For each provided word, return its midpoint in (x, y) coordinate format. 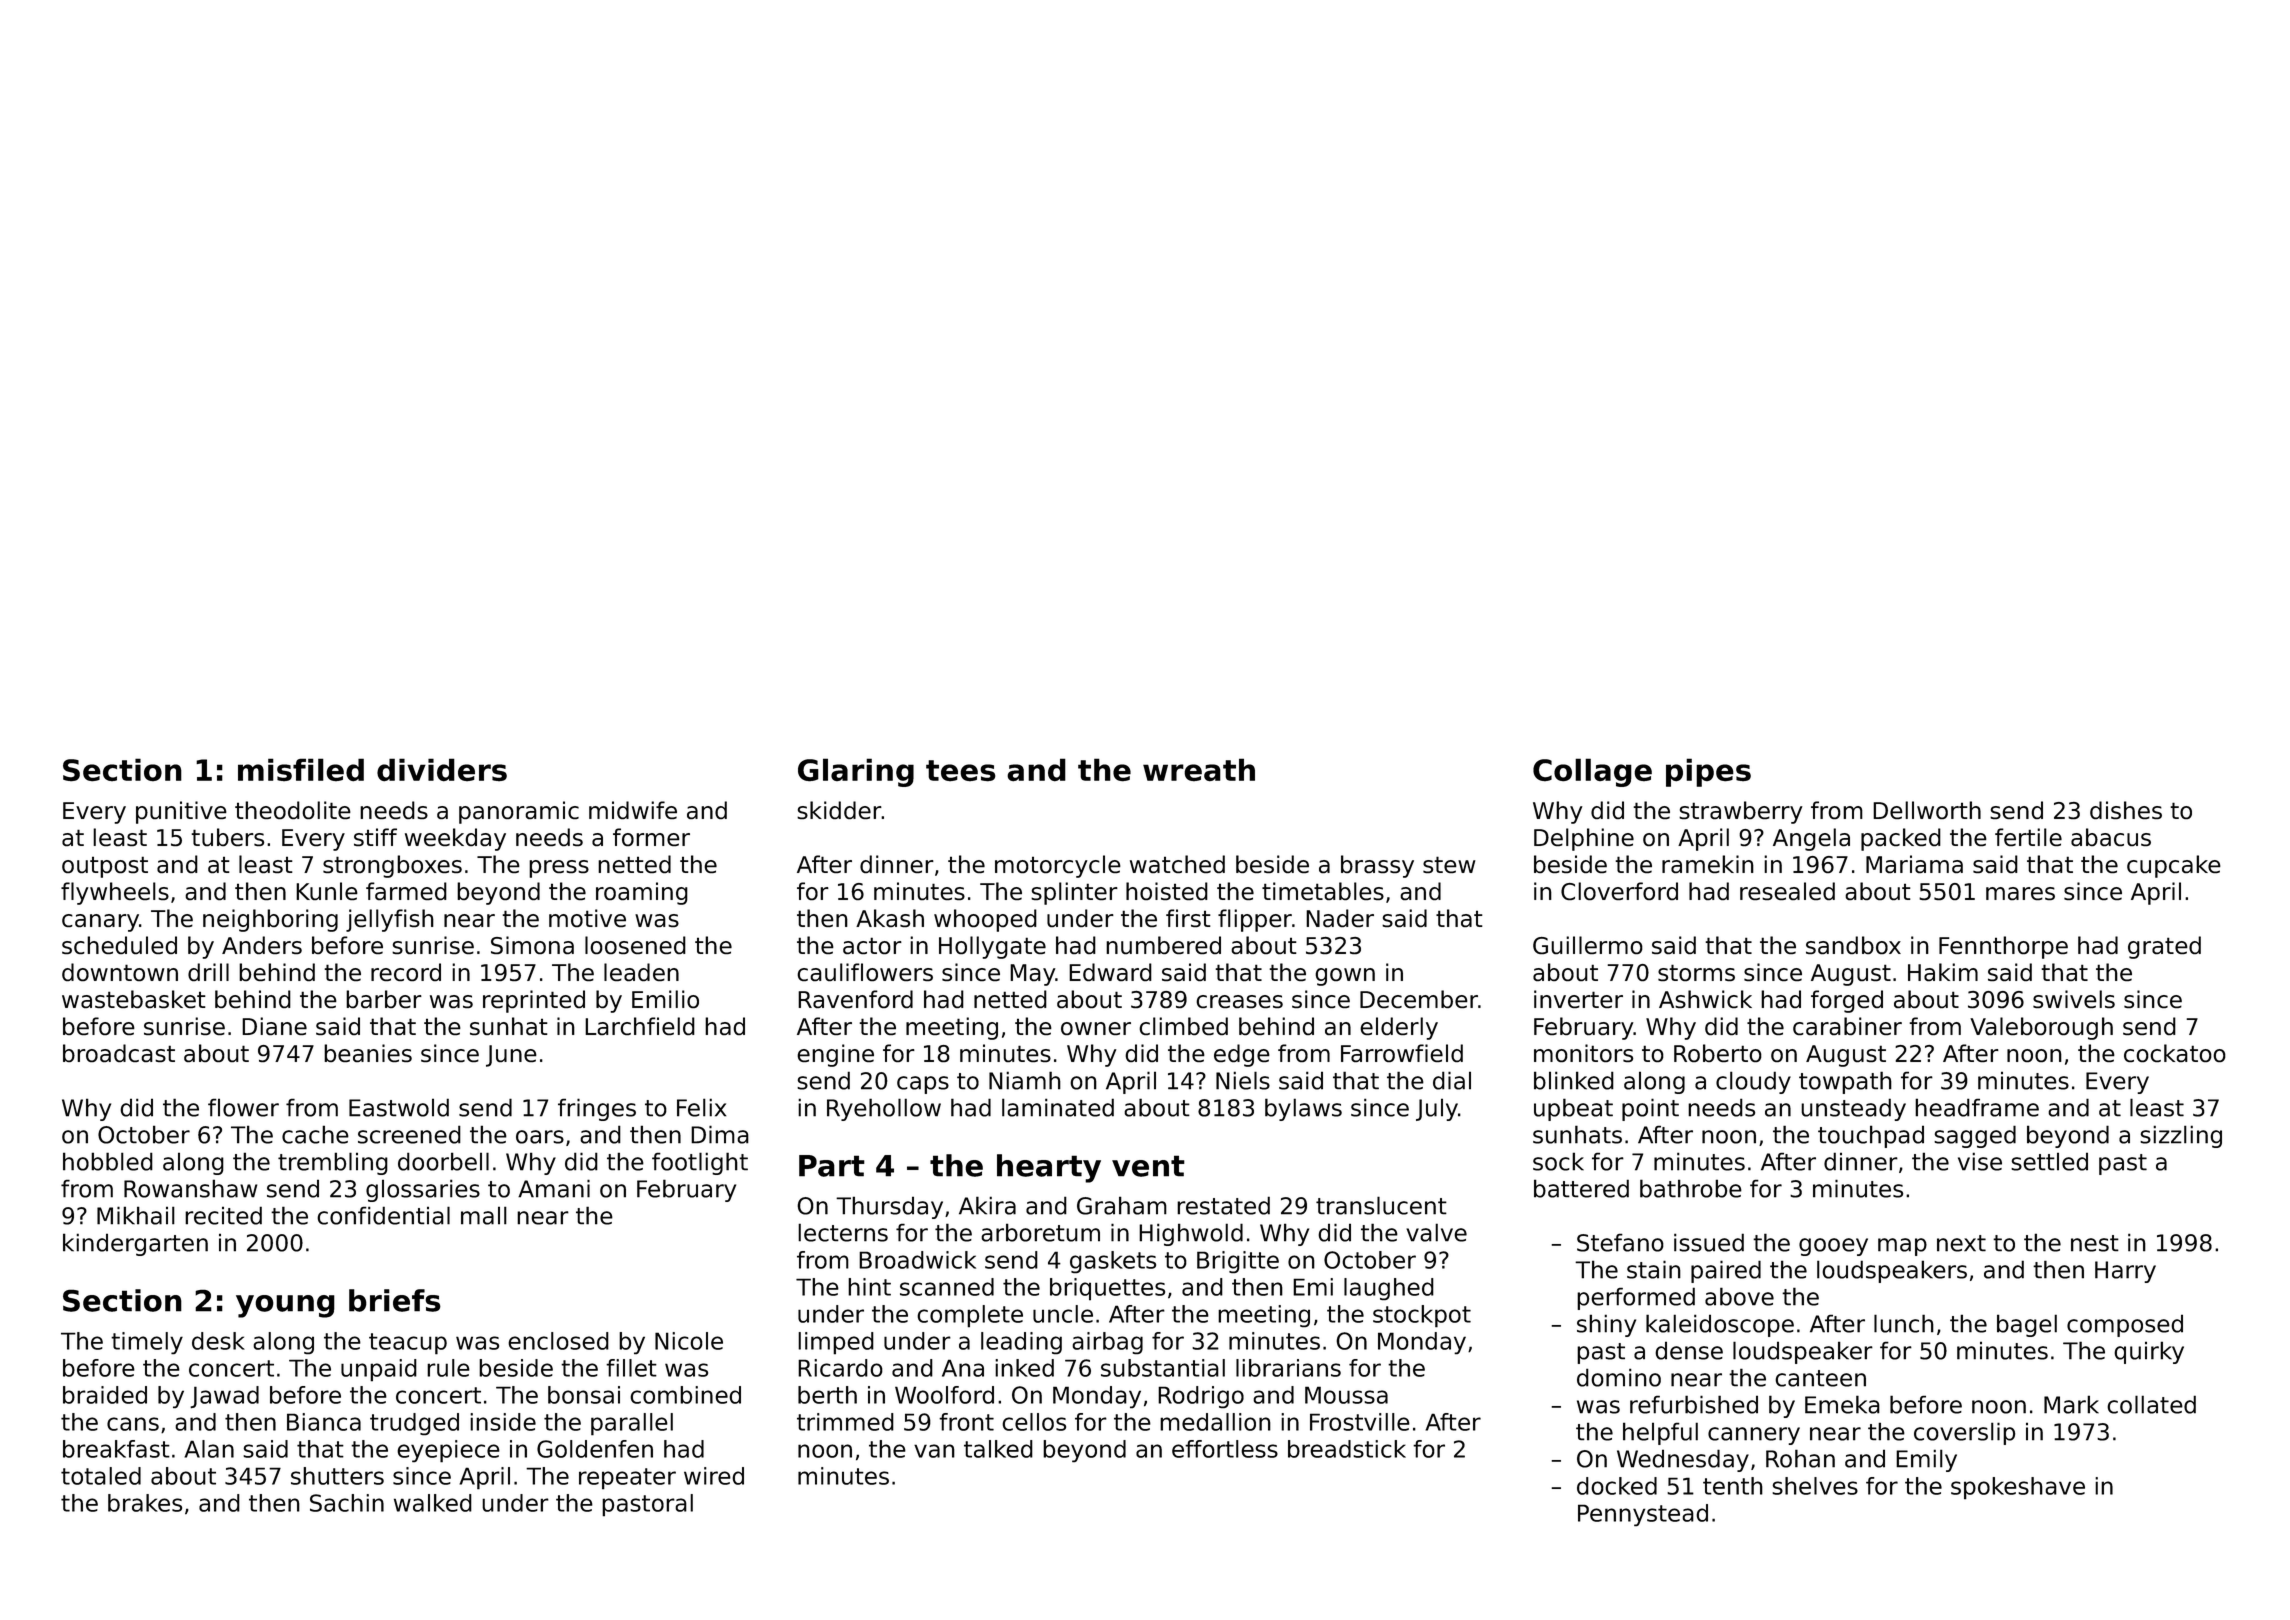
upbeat (1573, 1109)
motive (587, 918)
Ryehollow (884, 1109)
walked (433, 1503)
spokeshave (2018, 1488)
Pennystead (1643, 1515)
